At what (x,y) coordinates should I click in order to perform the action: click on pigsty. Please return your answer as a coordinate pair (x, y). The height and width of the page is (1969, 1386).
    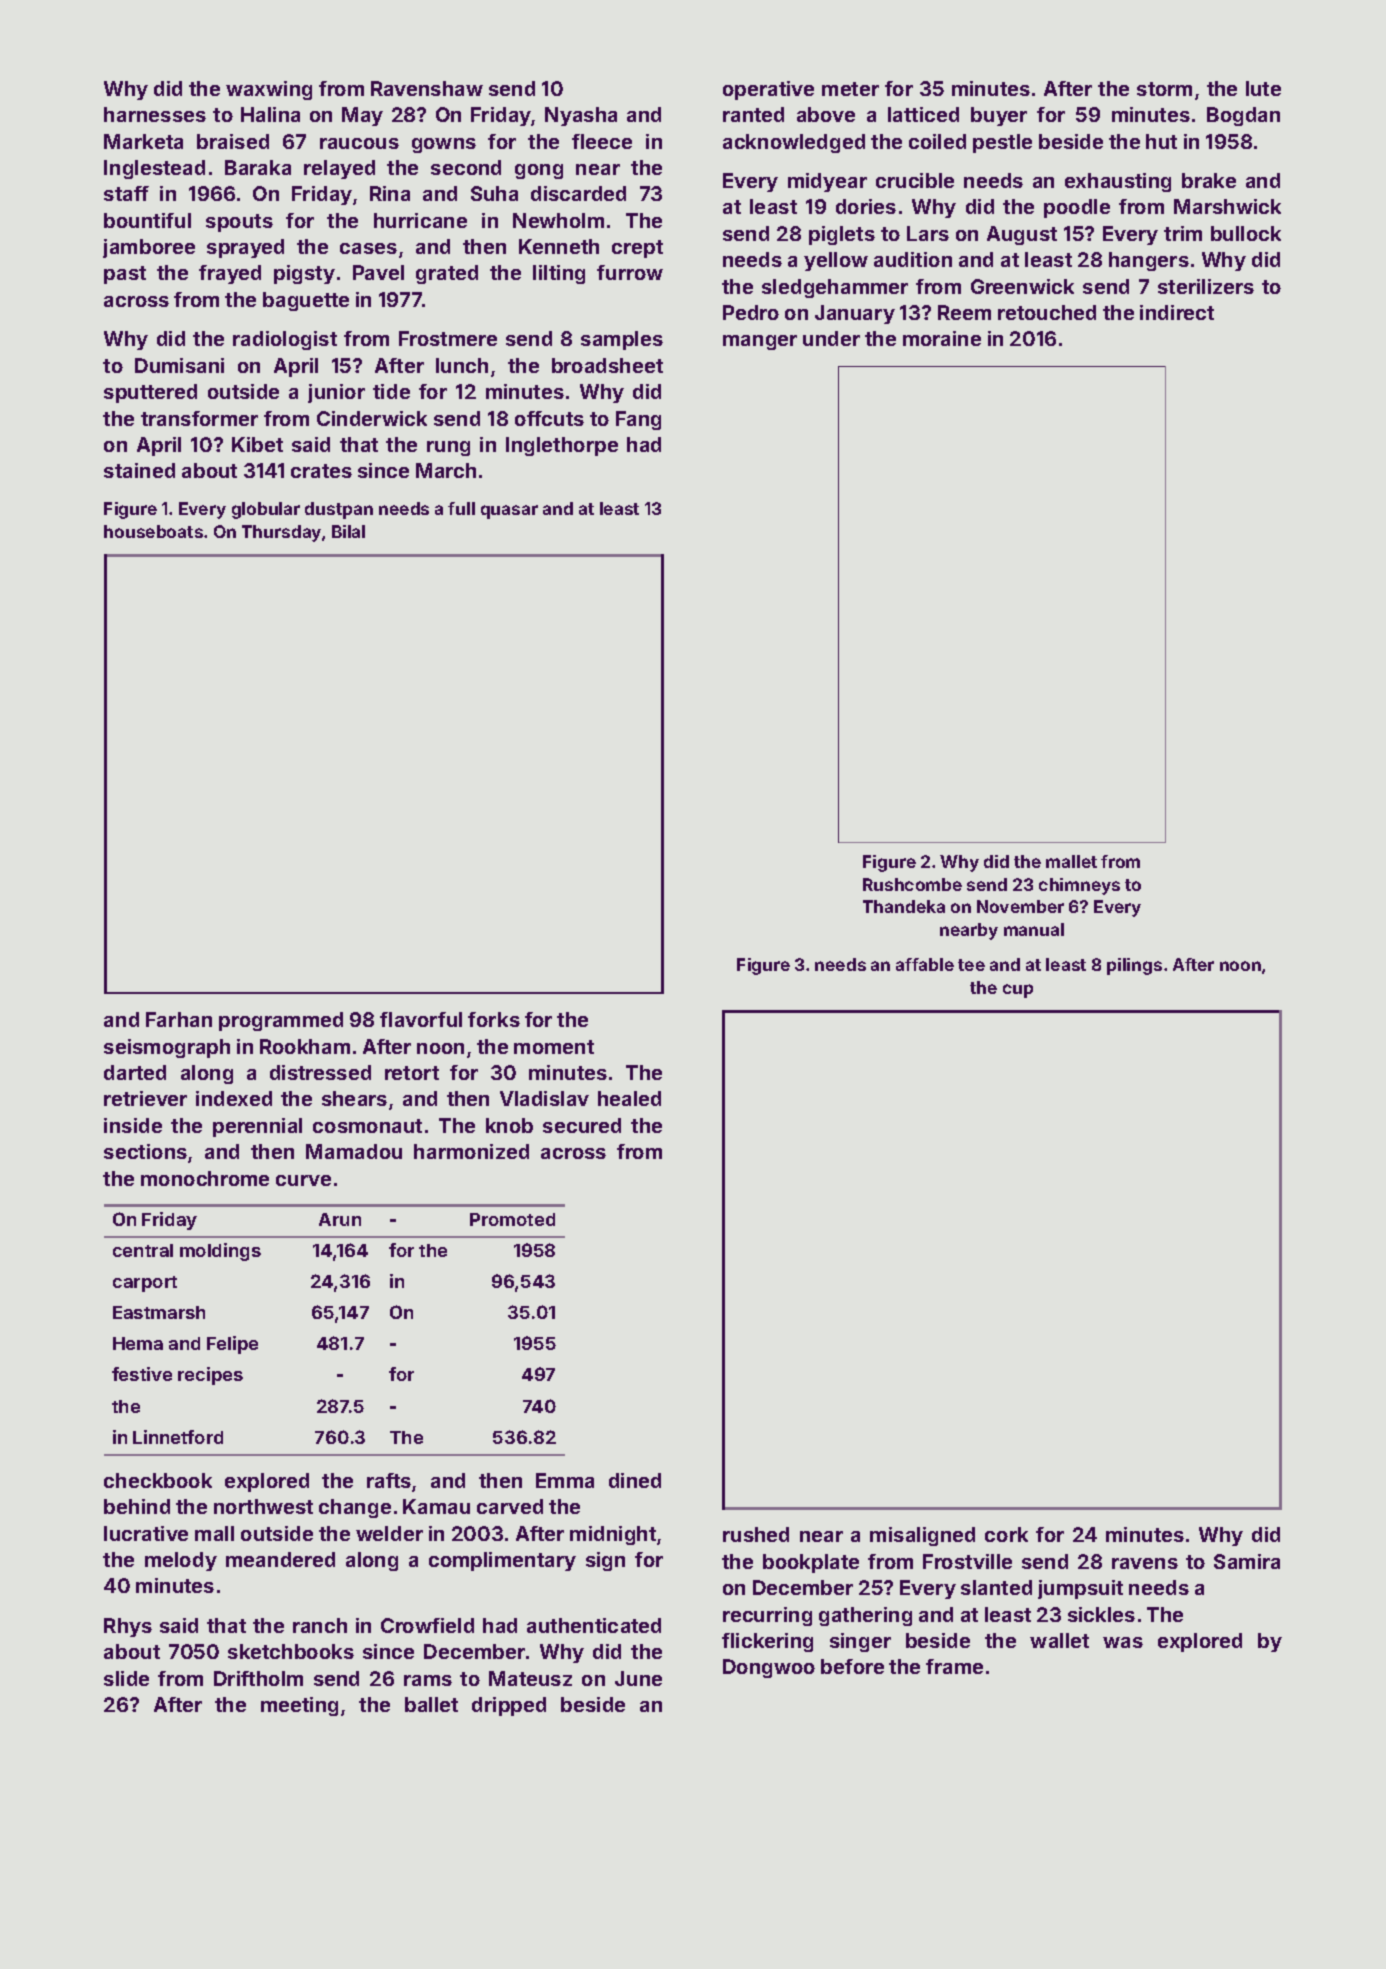
    Looking at the image, I should click on (304, 274).
